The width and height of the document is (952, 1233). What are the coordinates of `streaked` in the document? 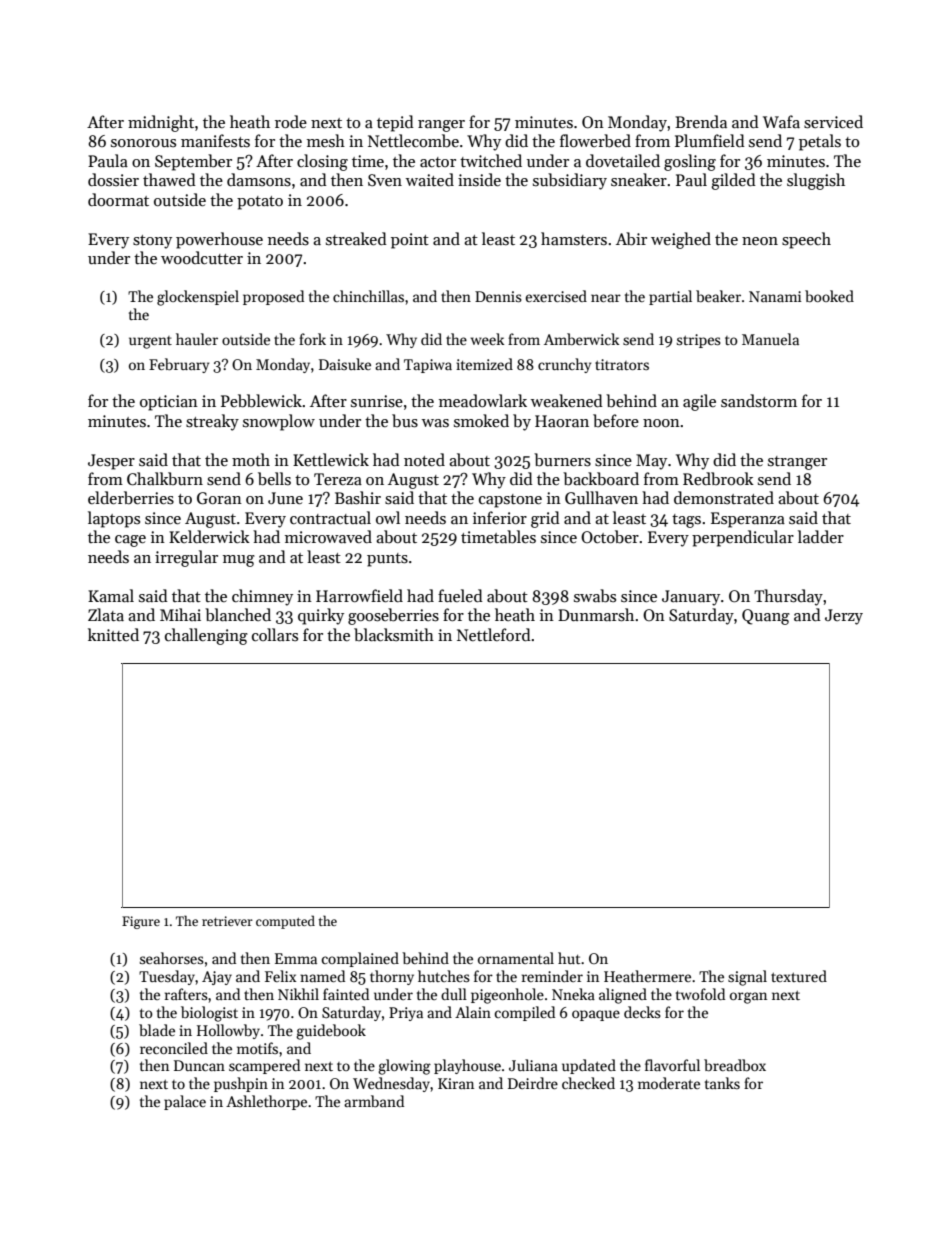 It's located at (356, 238).
